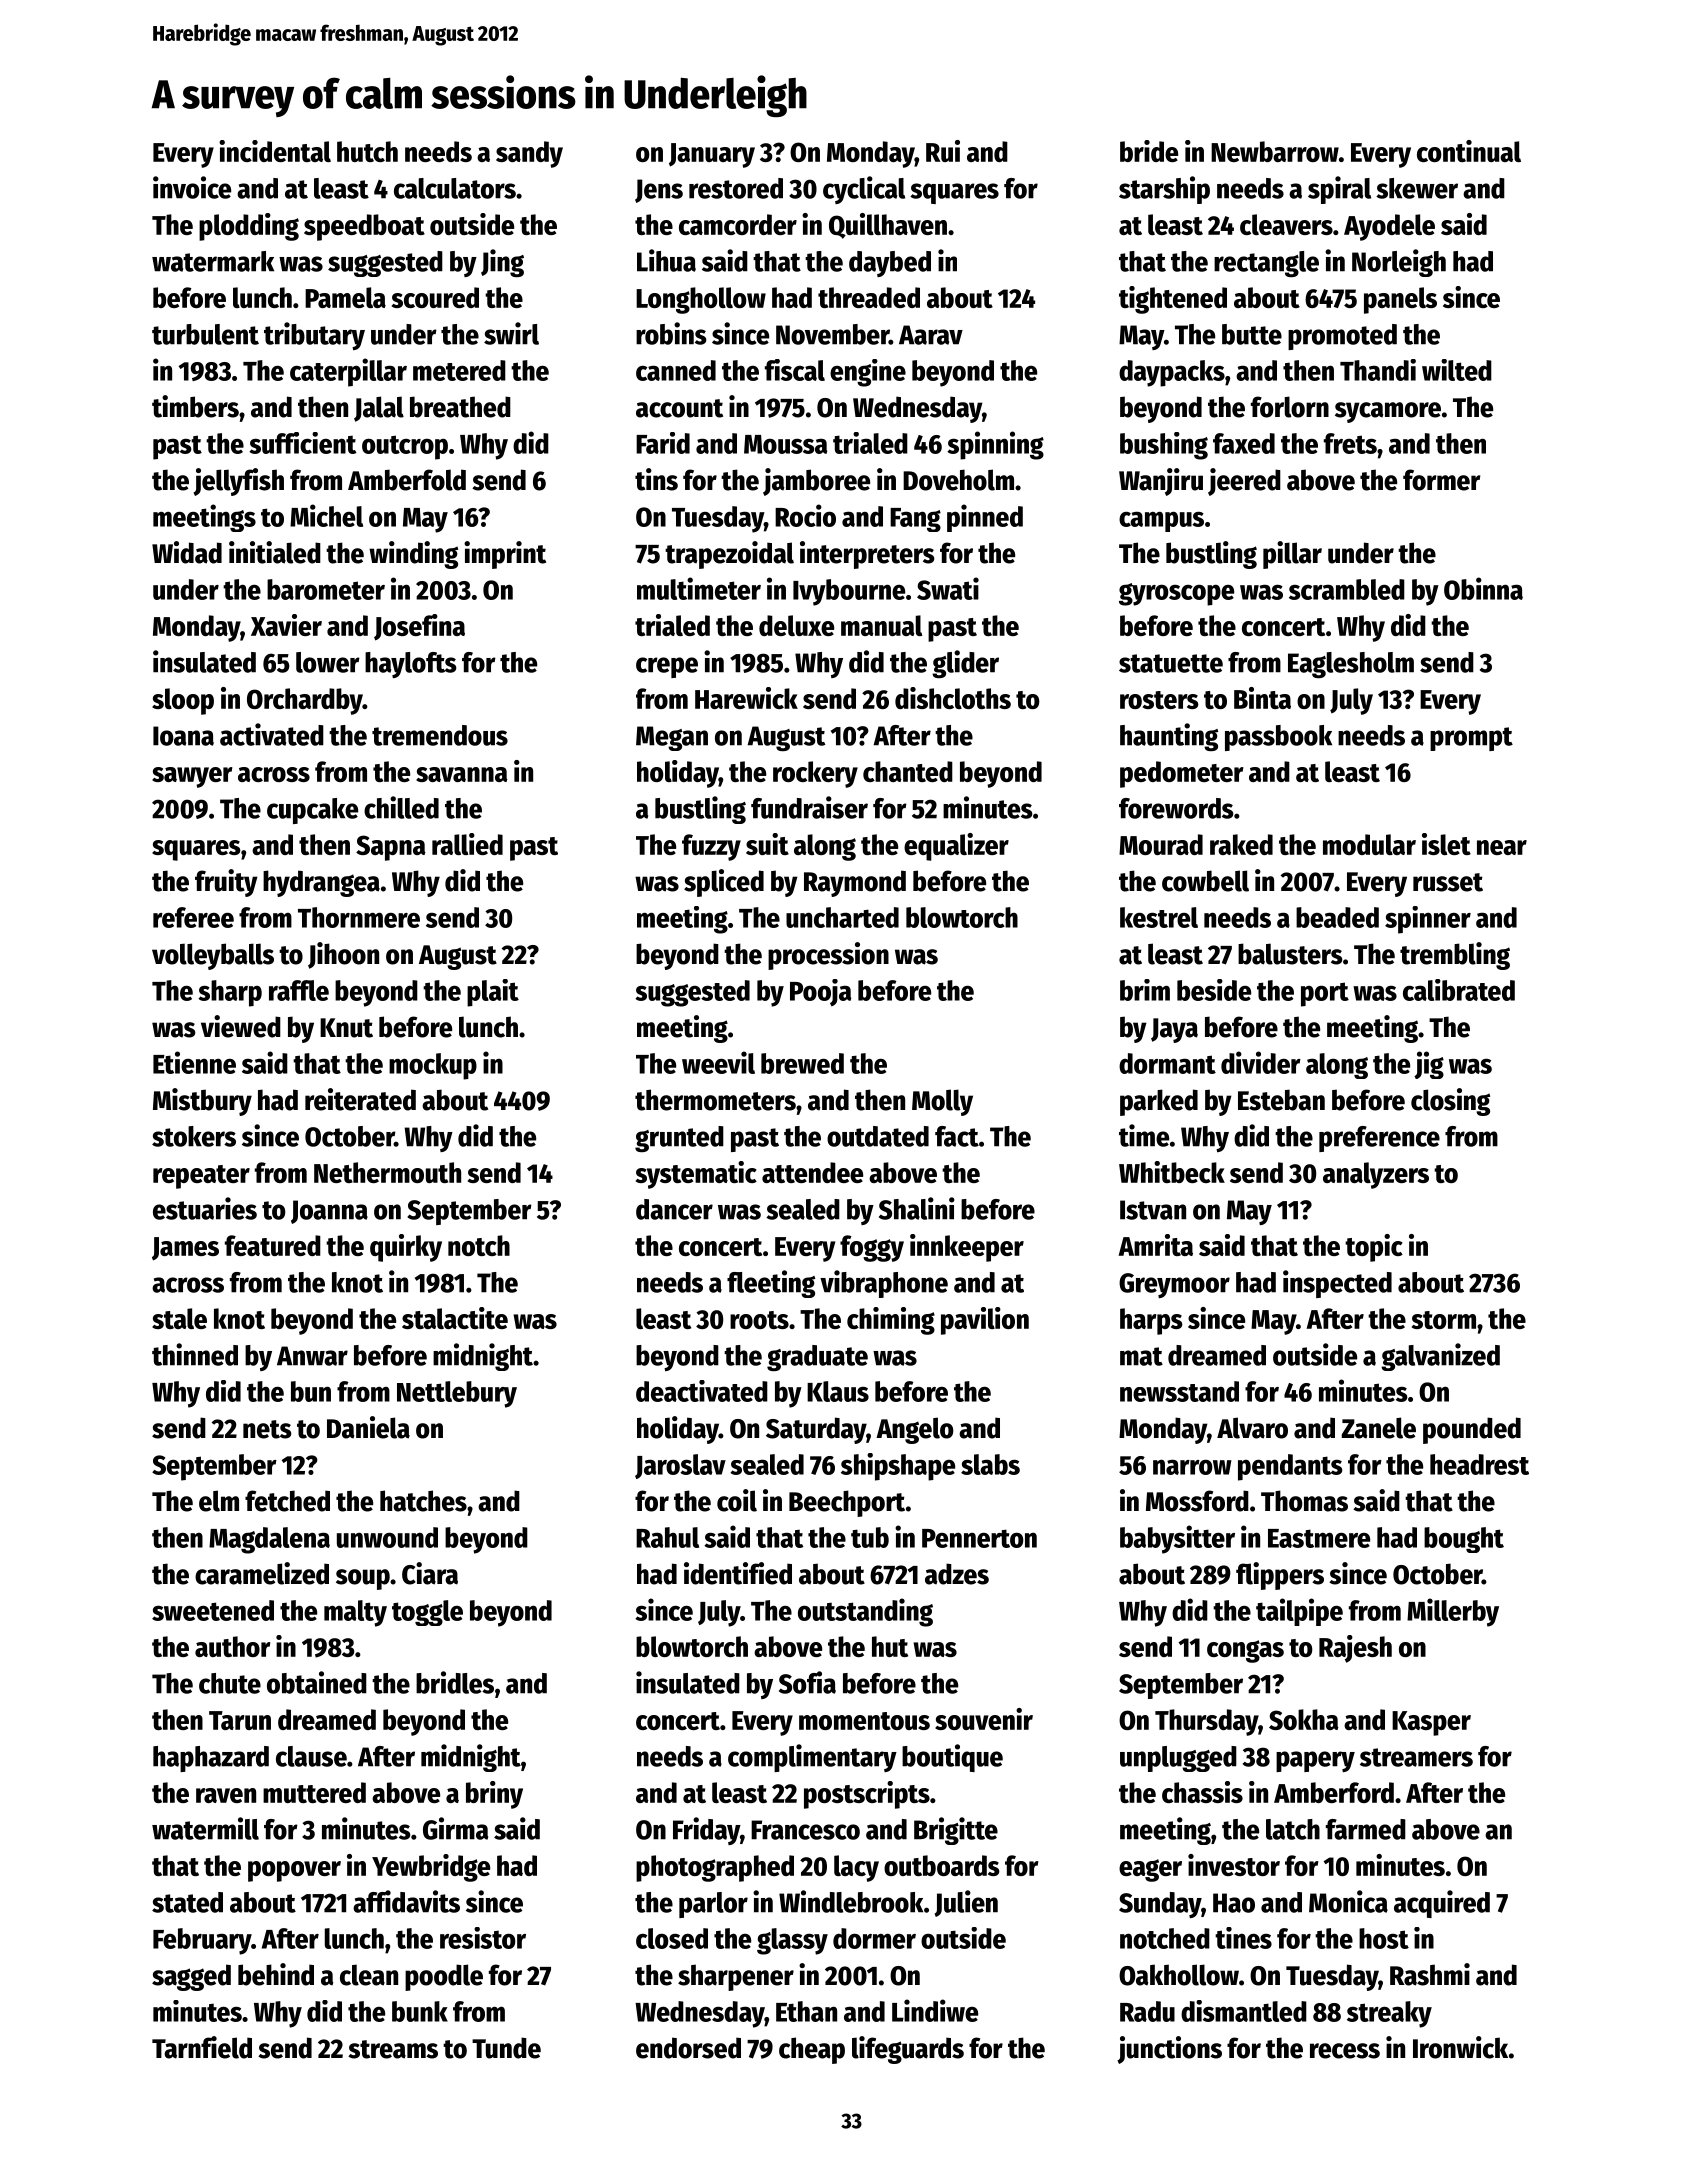  Describe the element at coordinates (1337, 1284) in the screenshot. I see `inspected` at that location.
